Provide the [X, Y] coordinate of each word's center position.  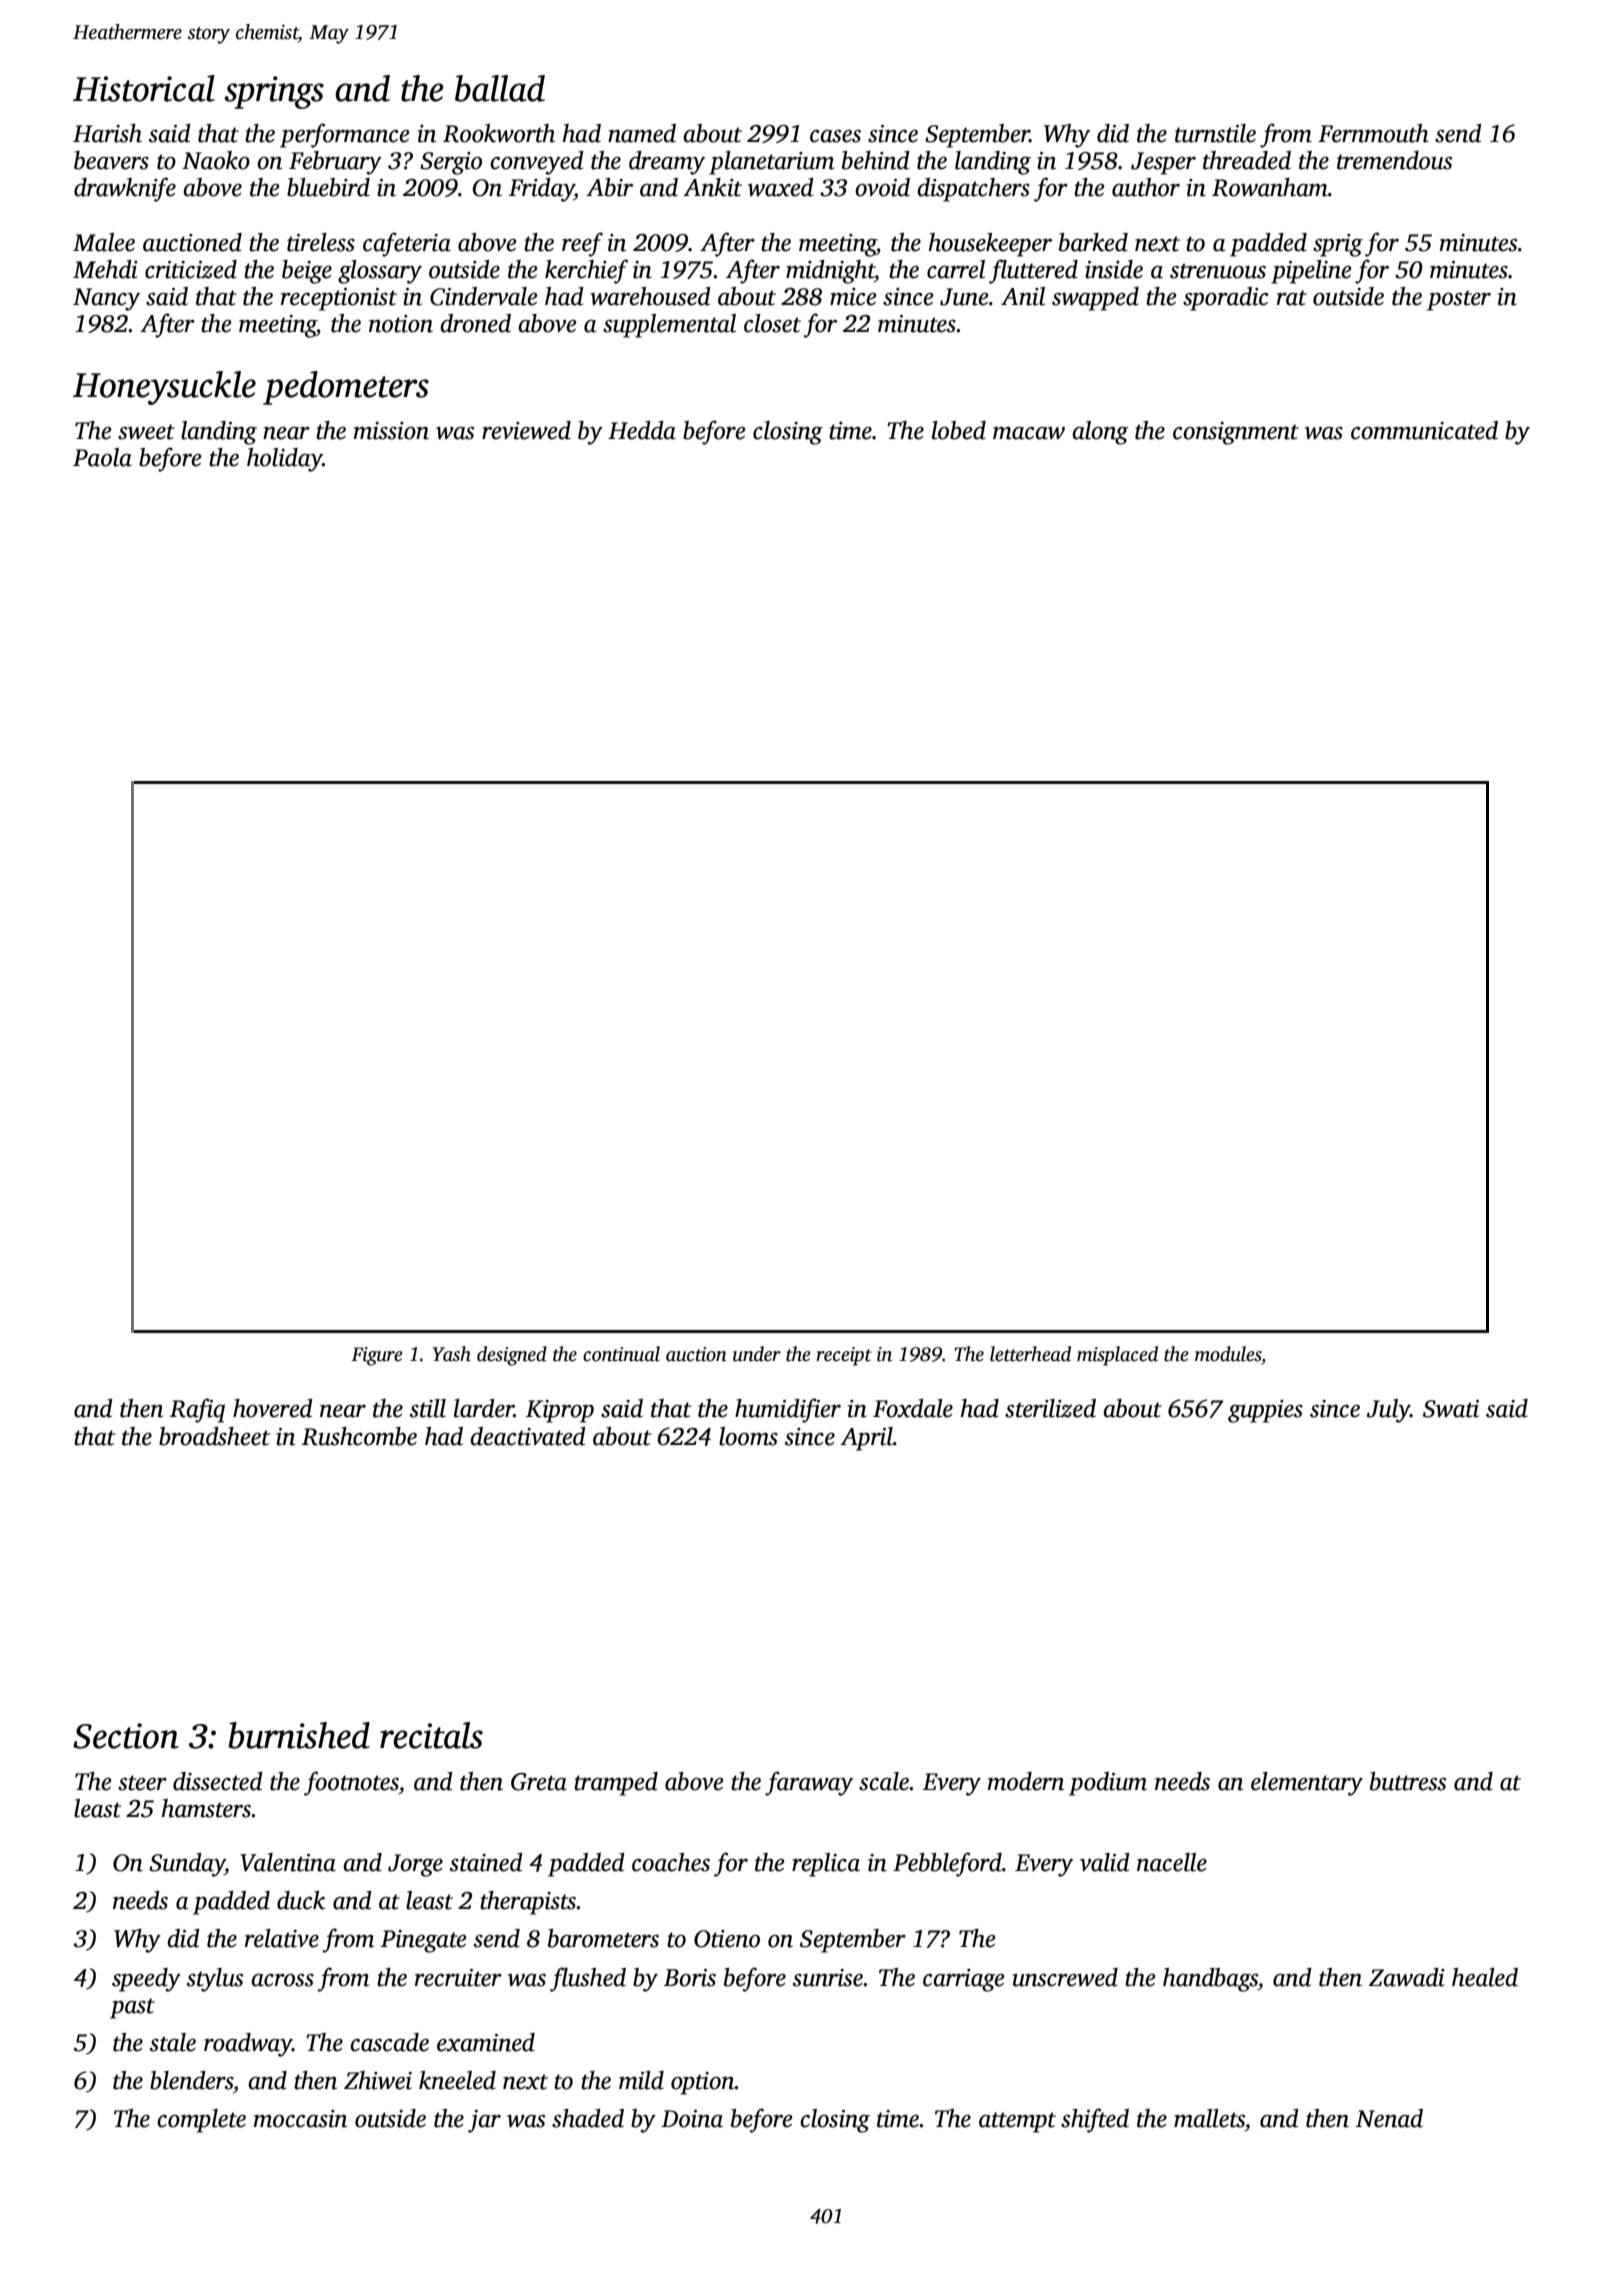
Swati [1451, 1409]
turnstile [1215, 133]
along [1100, 433]
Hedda [642, 430]
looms [748, 1436]
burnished [299, 1735]
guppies [1265, 1411]
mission [391, 431]
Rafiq [197, 1410]
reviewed [526, 430]
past [132, 2008]
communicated [1424, 430]
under [757, 1354]
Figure [377, 1356]
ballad [500, 88]
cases [835, 136]
